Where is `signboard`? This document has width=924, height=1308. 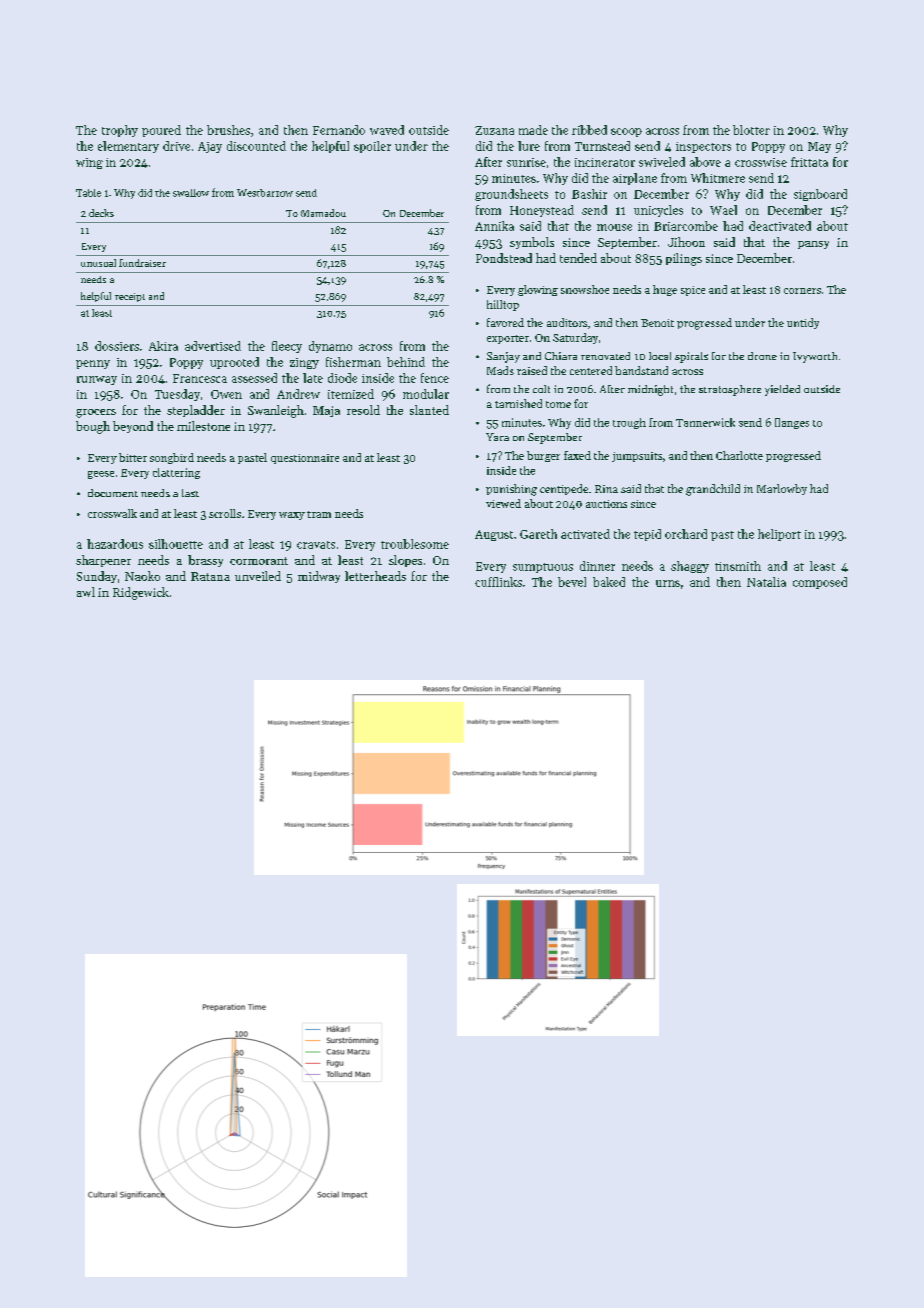 signboard is located at coordinates (820, 195).
